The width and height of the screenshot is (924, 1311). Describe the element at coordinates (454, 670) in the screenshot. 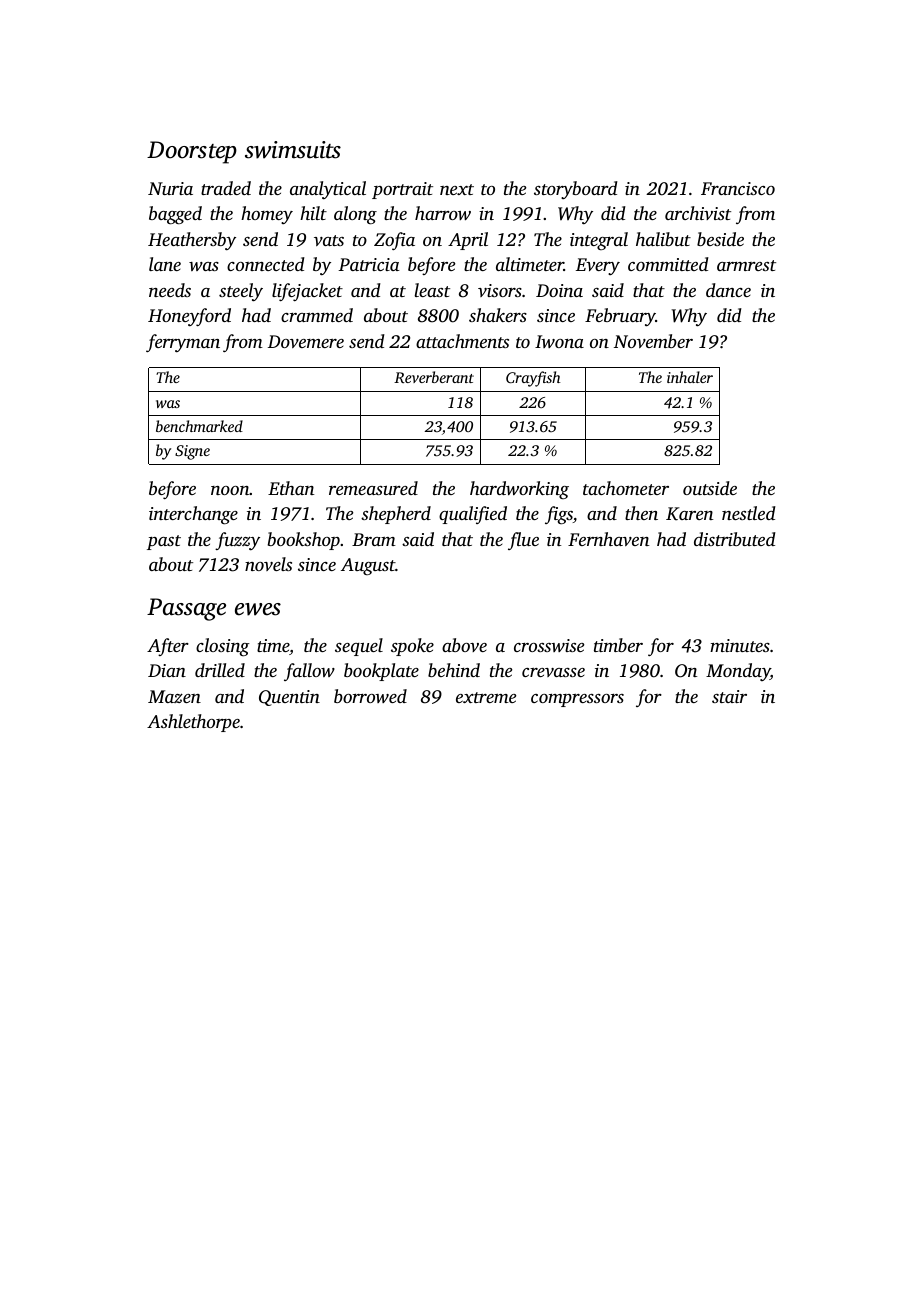

I see `behind` at that location.
